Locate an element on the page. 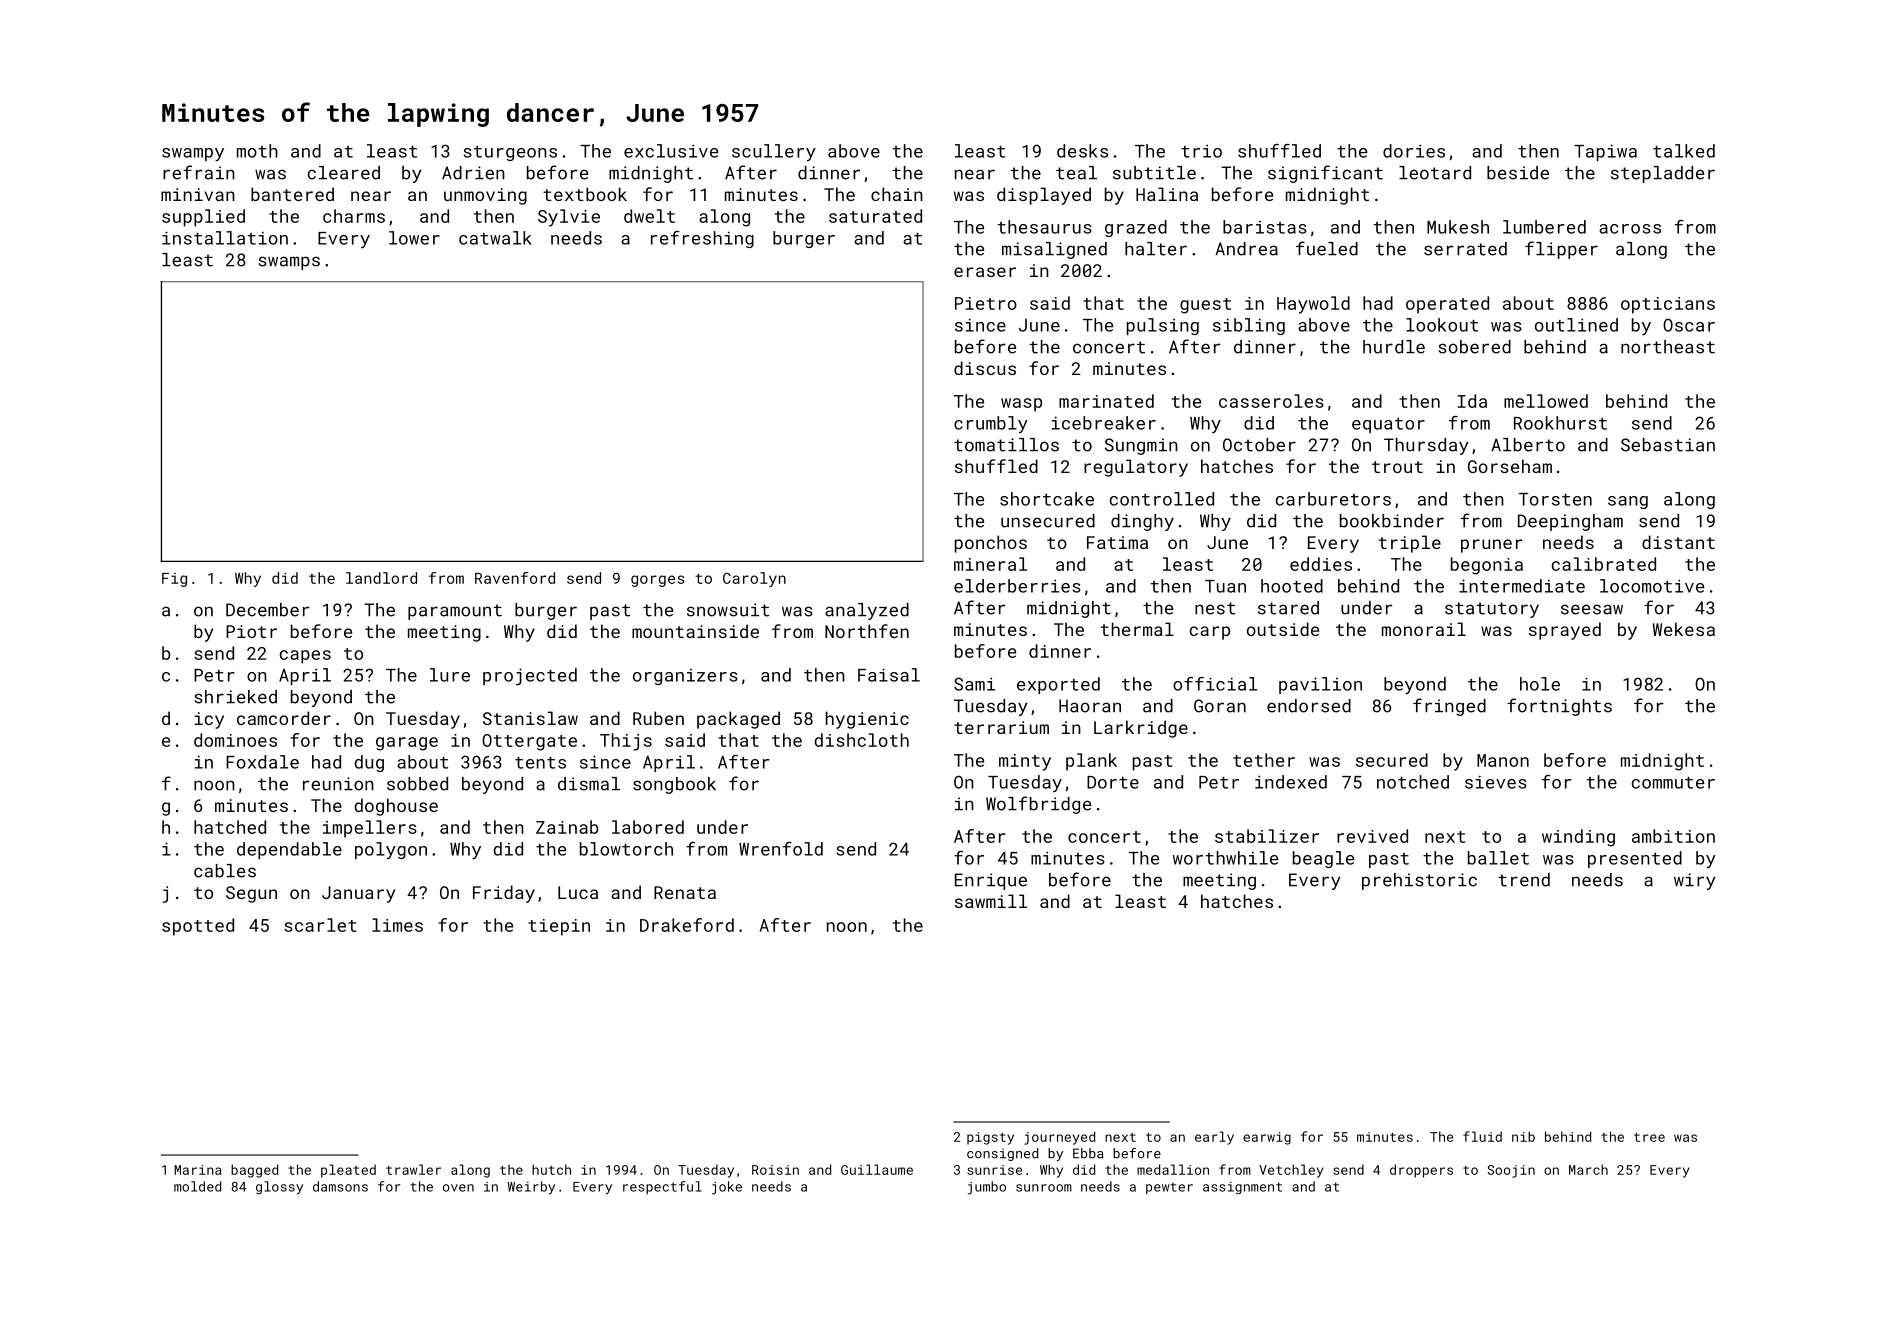 This page has width=1877, height=1327. presented is located at coordinates (1635, 859).
